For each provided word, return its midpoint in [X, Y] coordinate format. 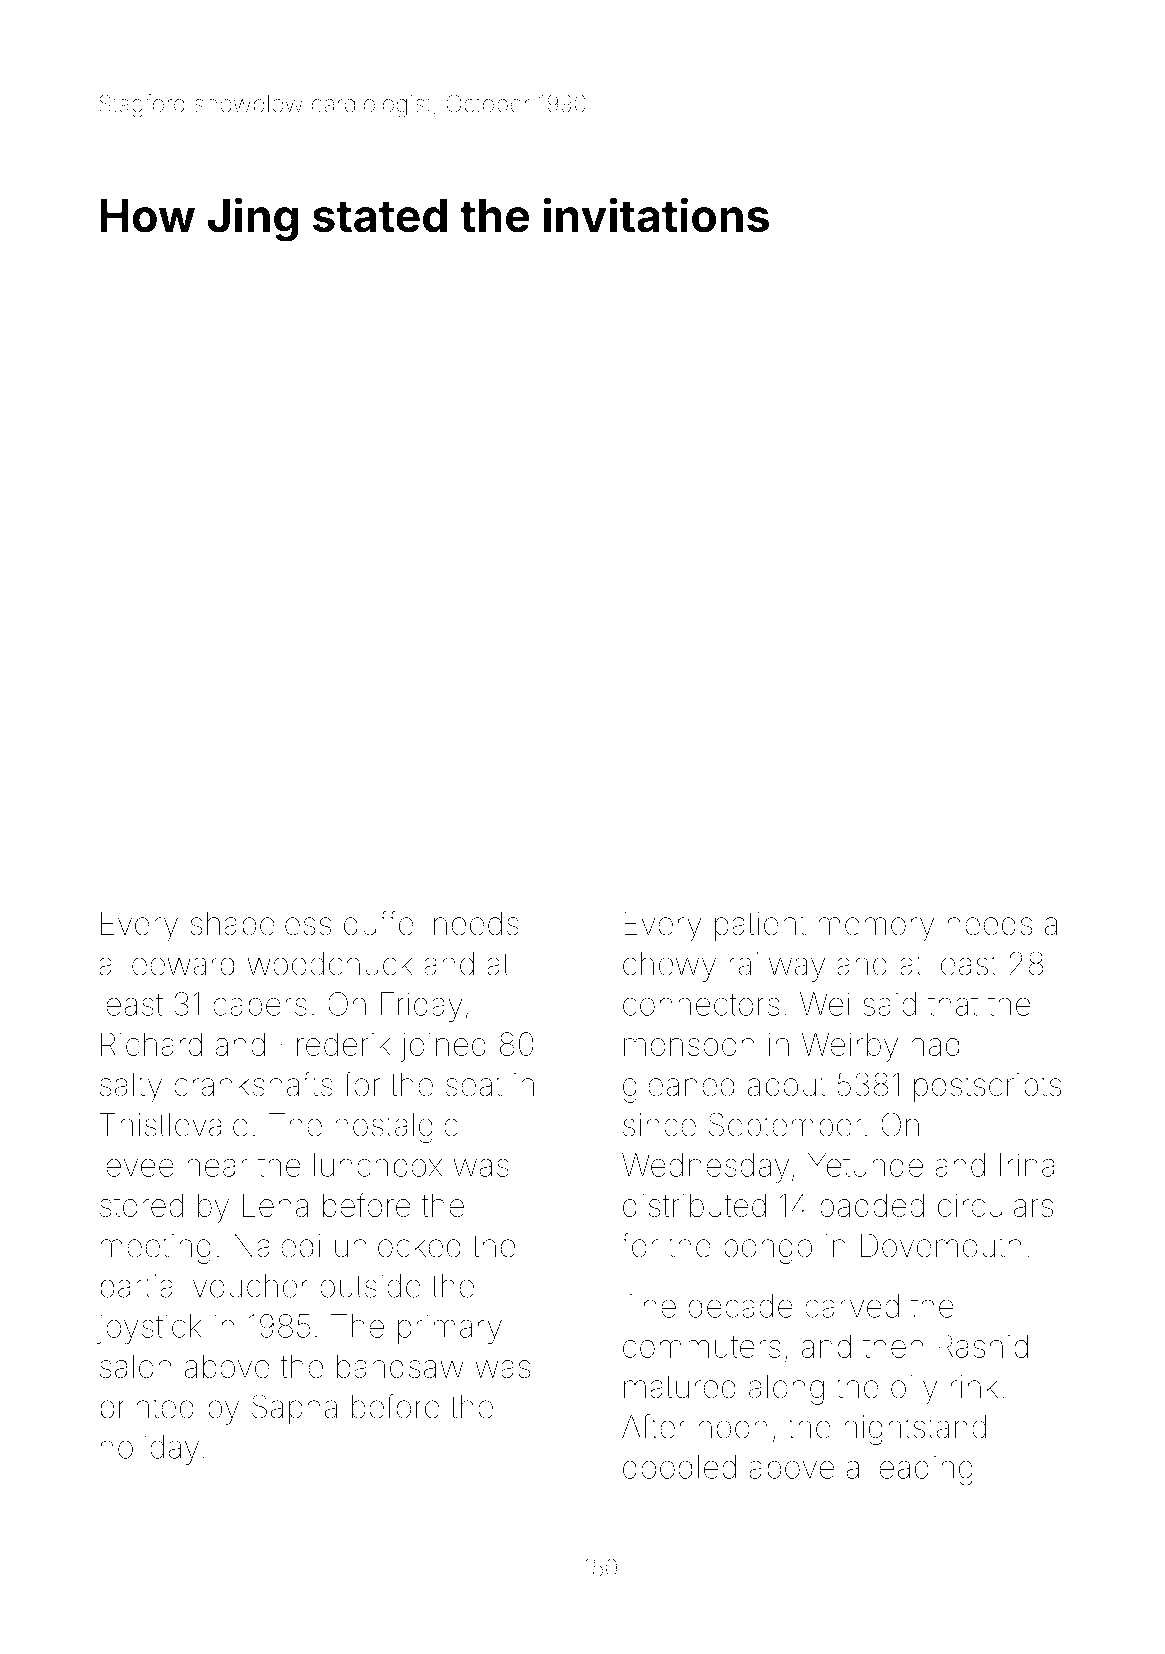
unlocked [398, 1246]
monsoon [689, 1047]
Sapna [294, 1409]
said [889, 1004]
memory [876, 929]
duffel [381, 923]
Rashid [983, 1346]
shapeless [261, 927]
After [654, 1426]
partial [140, 1289]
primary [450, 1329]
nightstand [915, 1430]
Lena [275, 1205]
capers [260, 1009]
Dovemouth [941, 1245]
